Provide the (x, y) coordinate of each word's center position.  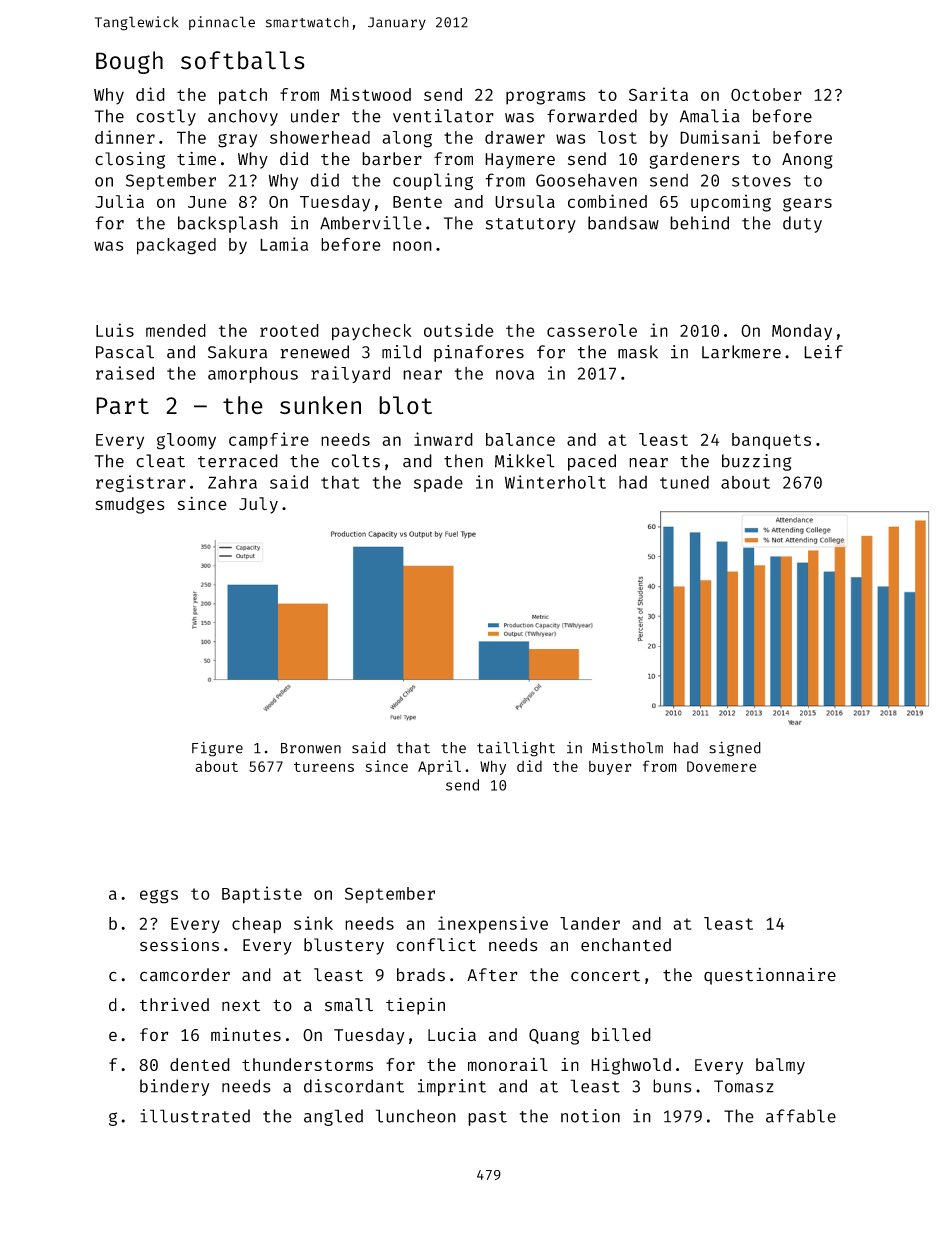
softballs (243, 60)
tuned (684, 482)
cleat (160, 461)
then (463, 461)
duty (802, 224)
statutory (531, 225)
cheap (256, 925)
